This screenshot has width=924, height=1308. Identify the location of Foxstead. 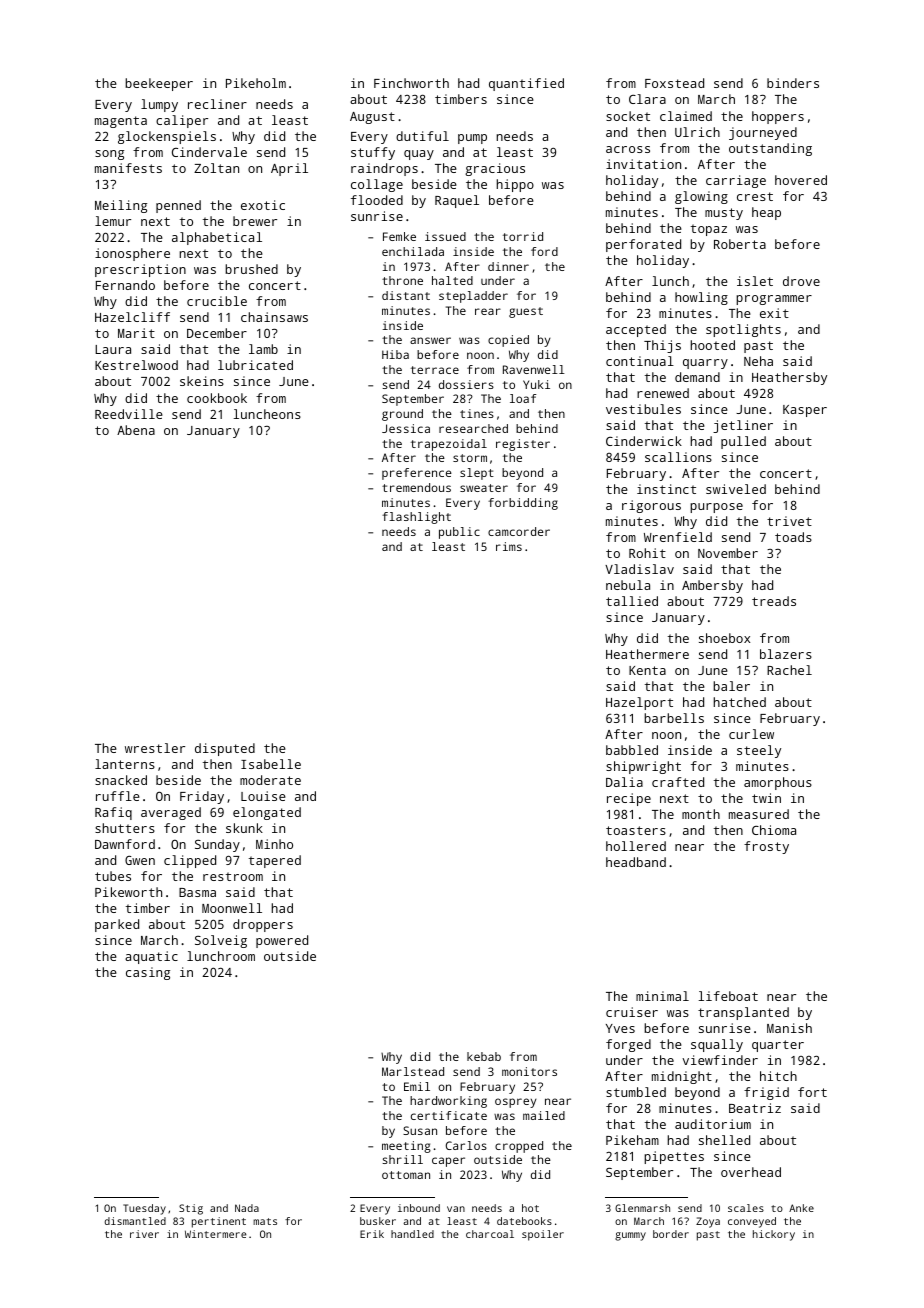
(674, 83).
